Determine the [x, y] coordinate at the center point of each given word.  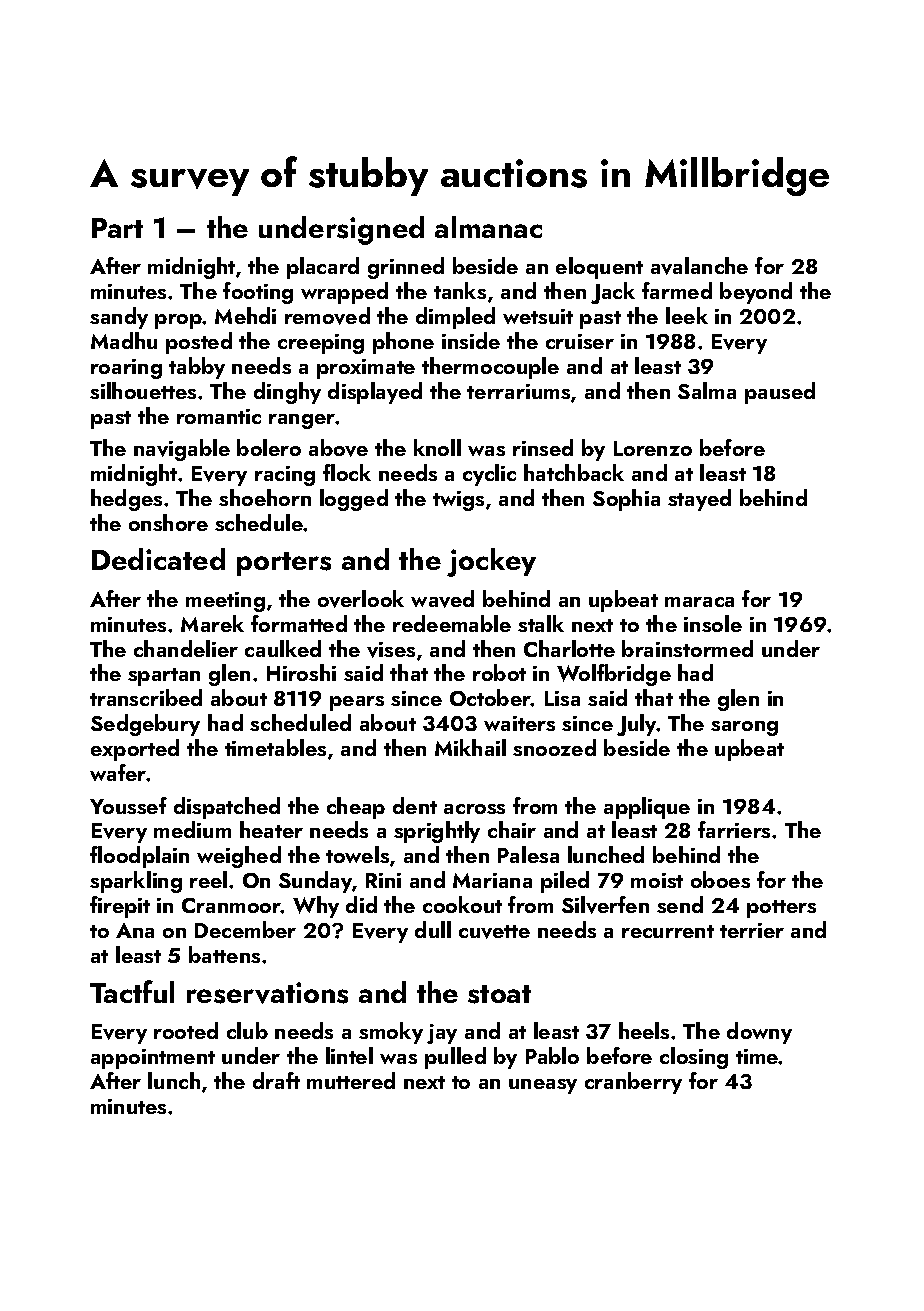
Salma [707, 390]
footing [258, 293]
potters [781, 909]
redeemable [452, 623]
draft [276, 1080]
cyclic [489, 475]
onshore [168, 522]
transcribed [146, 697]
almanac [488, 227]
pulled [455, 1058]
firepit [120, 907]
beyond [756, 293]
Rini [383, 880]
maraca [699, 602]
